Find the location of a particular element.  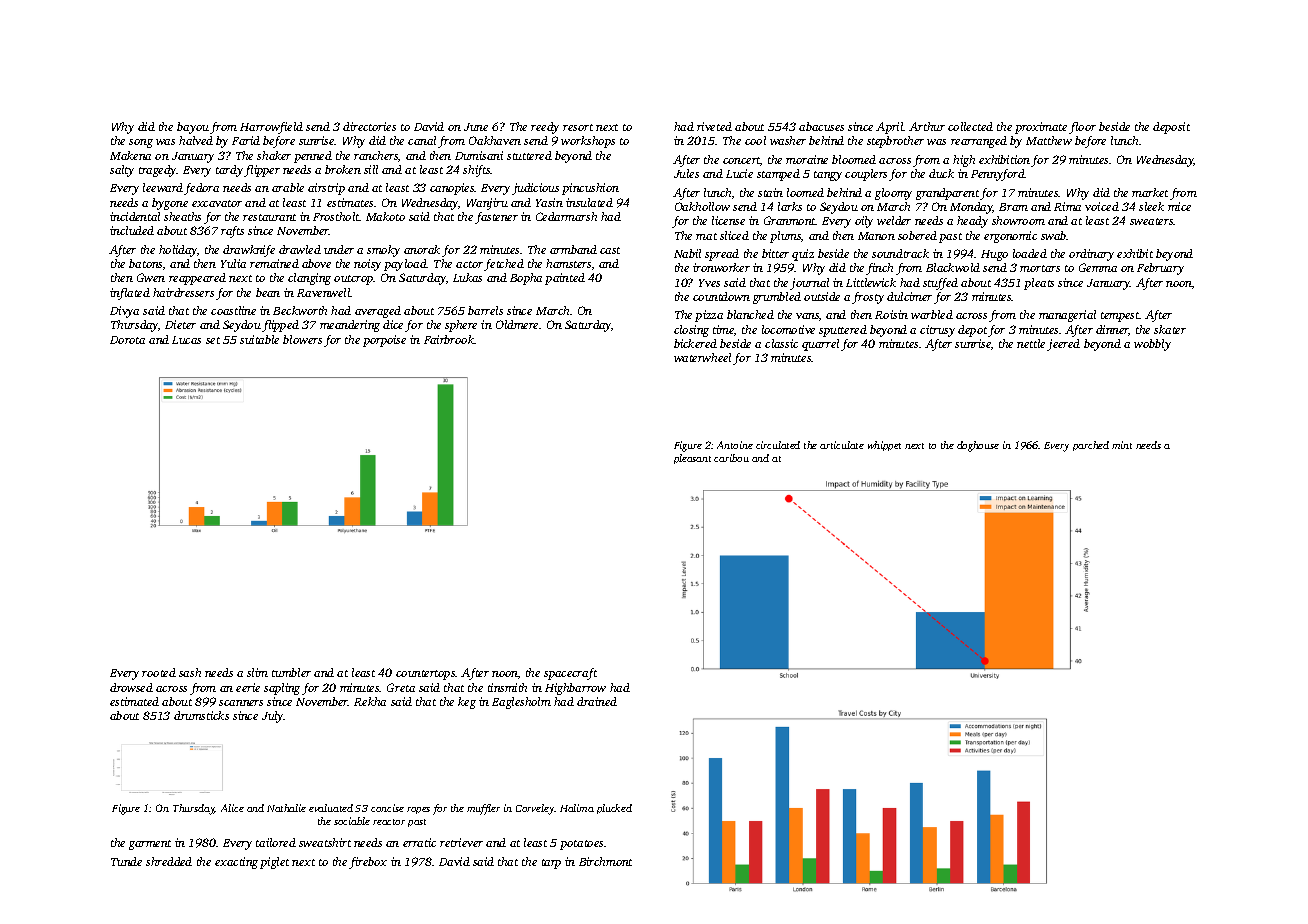

directories is located at coordinates (369, 126).
